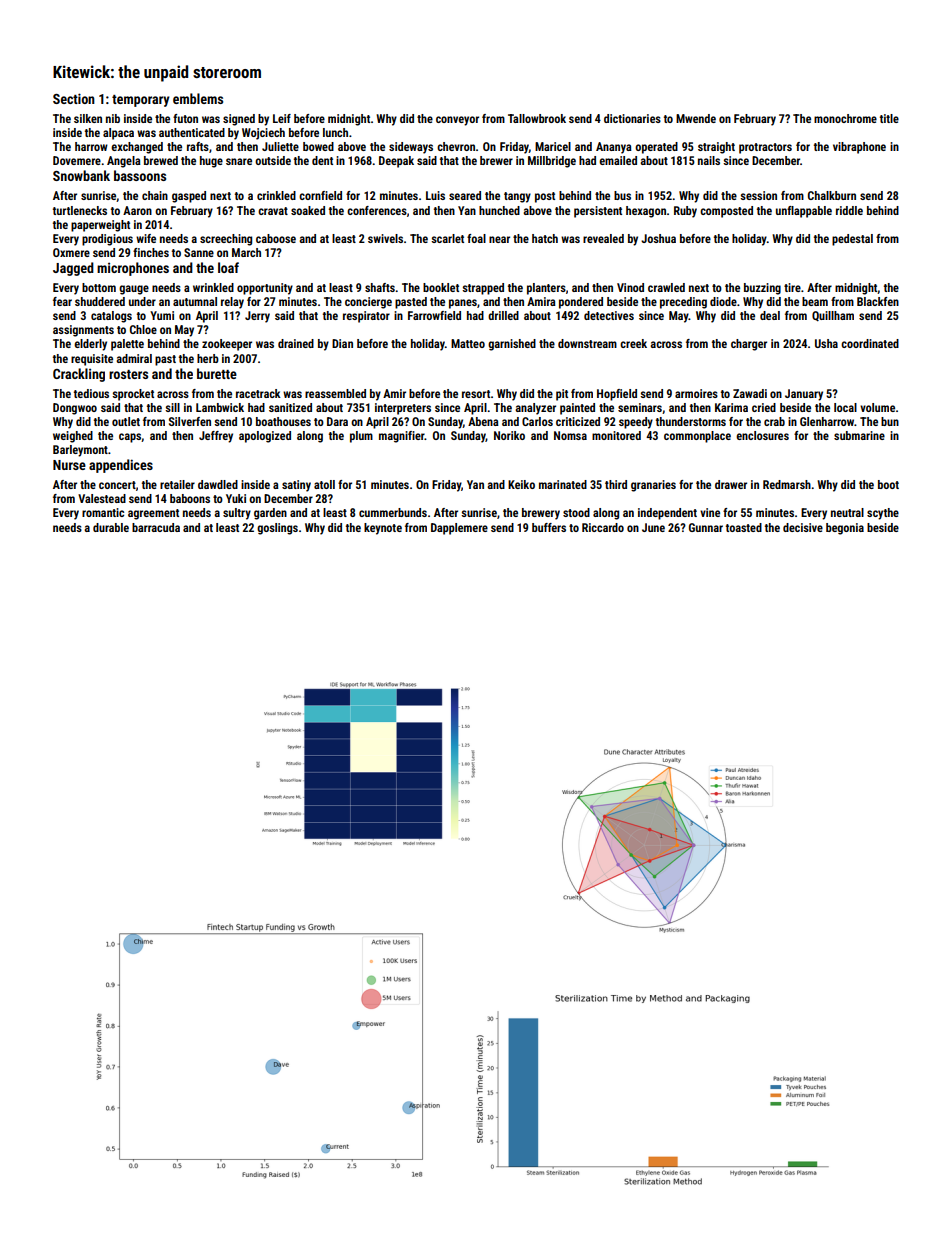  What do you see at coordinates (237, 514) in the image?
I see `sultry` at bounding box center [237, 514].
